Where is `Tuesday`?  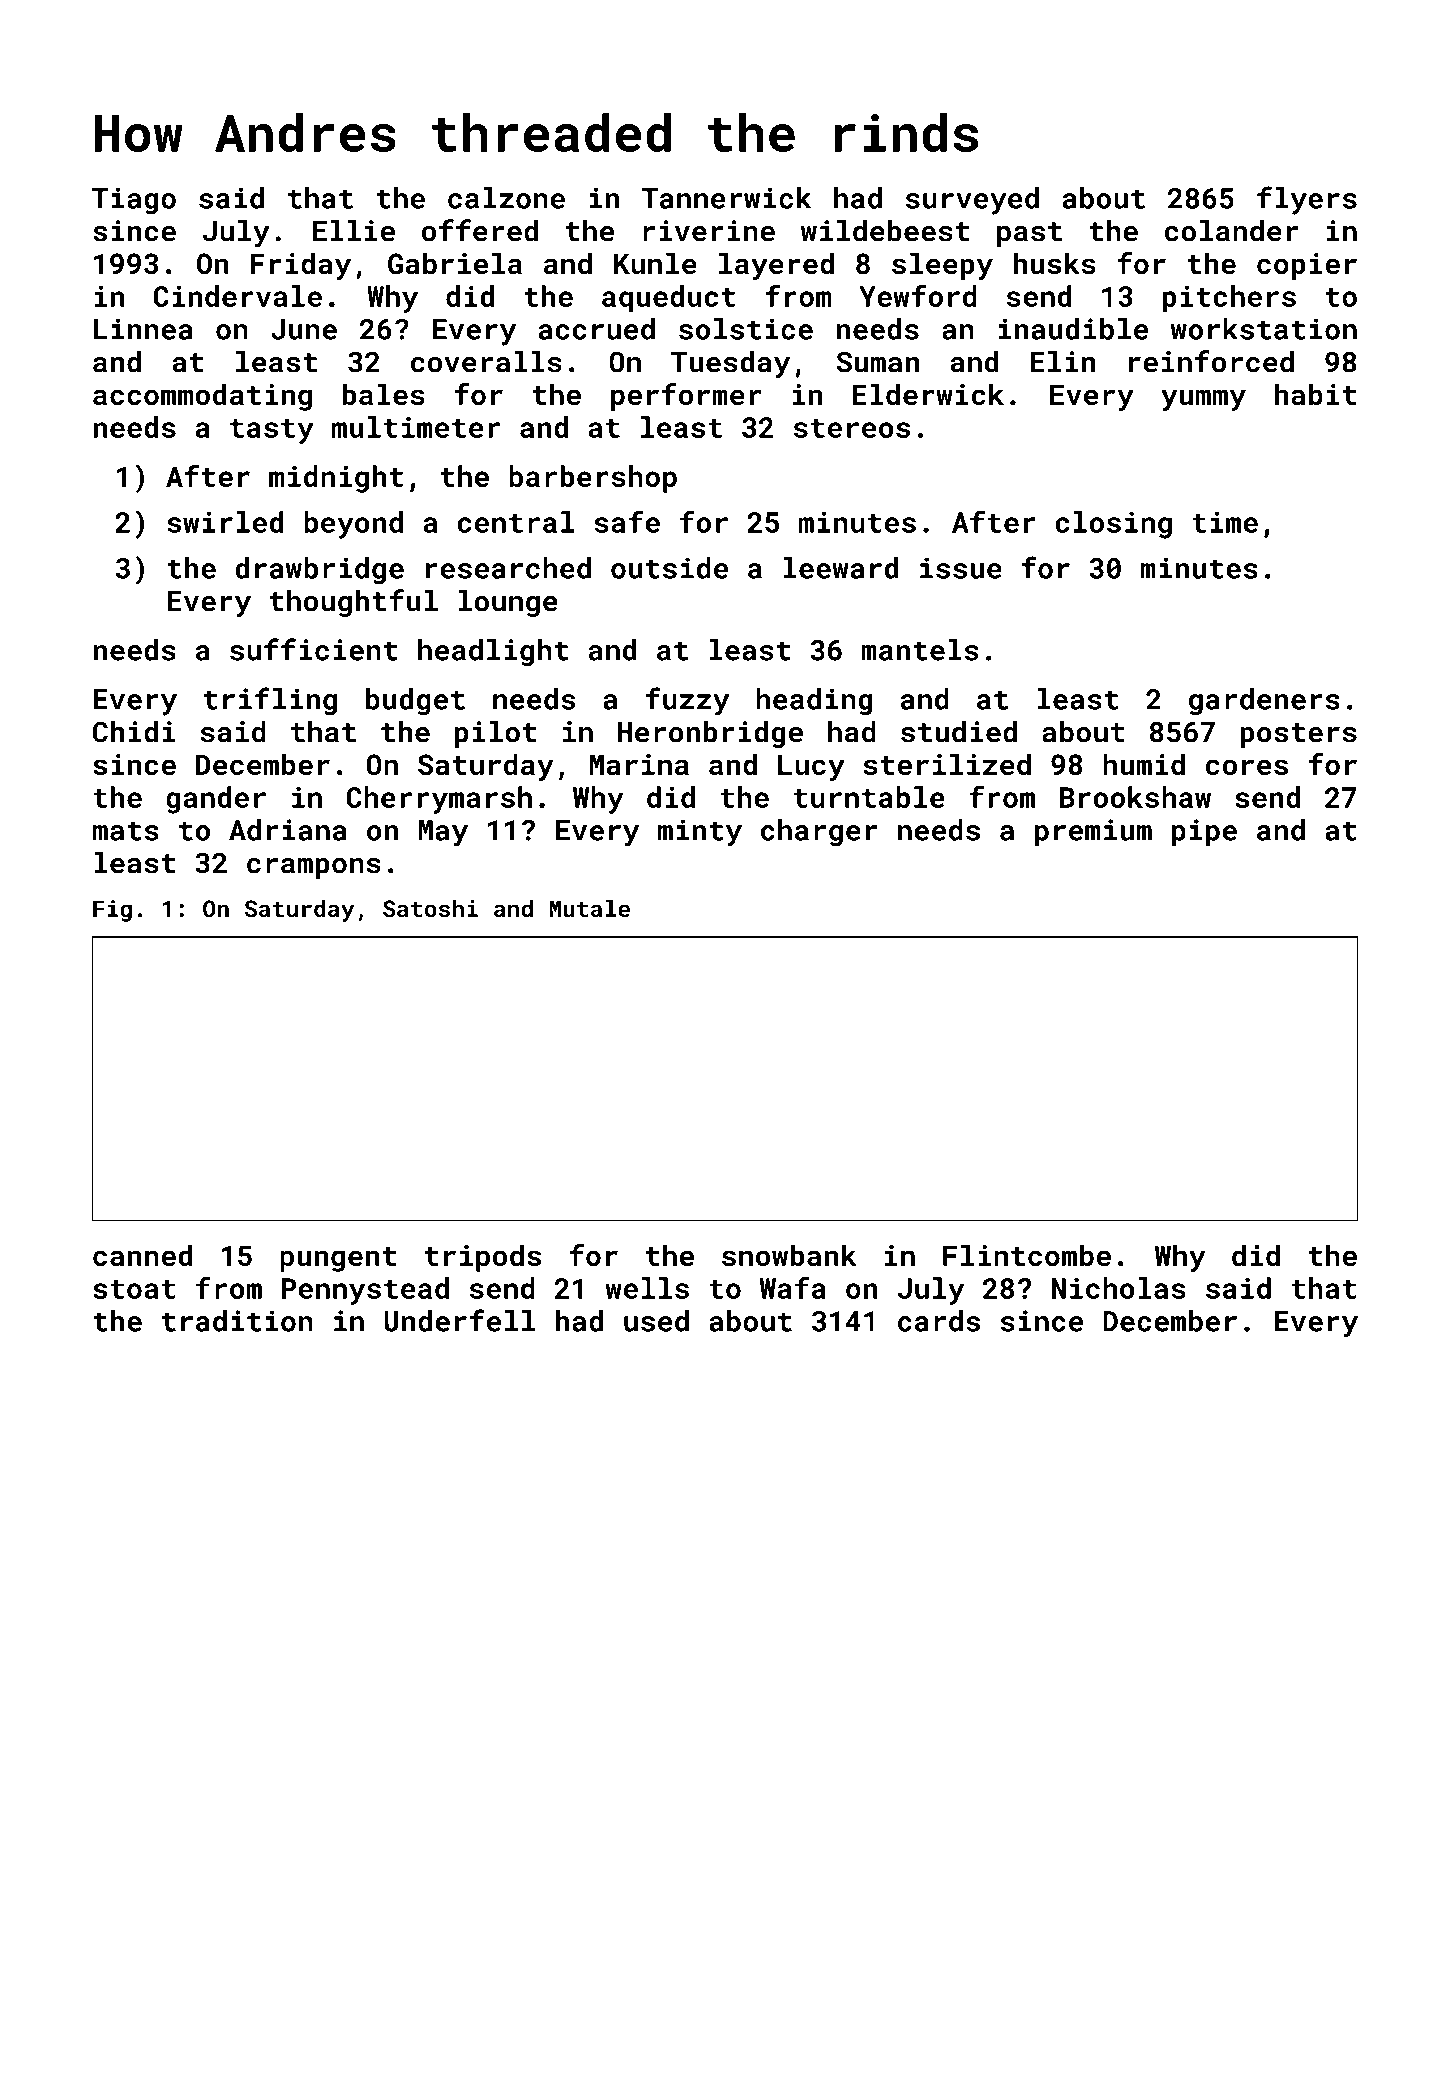
Tuesday is located at coordinates (730, 364).
